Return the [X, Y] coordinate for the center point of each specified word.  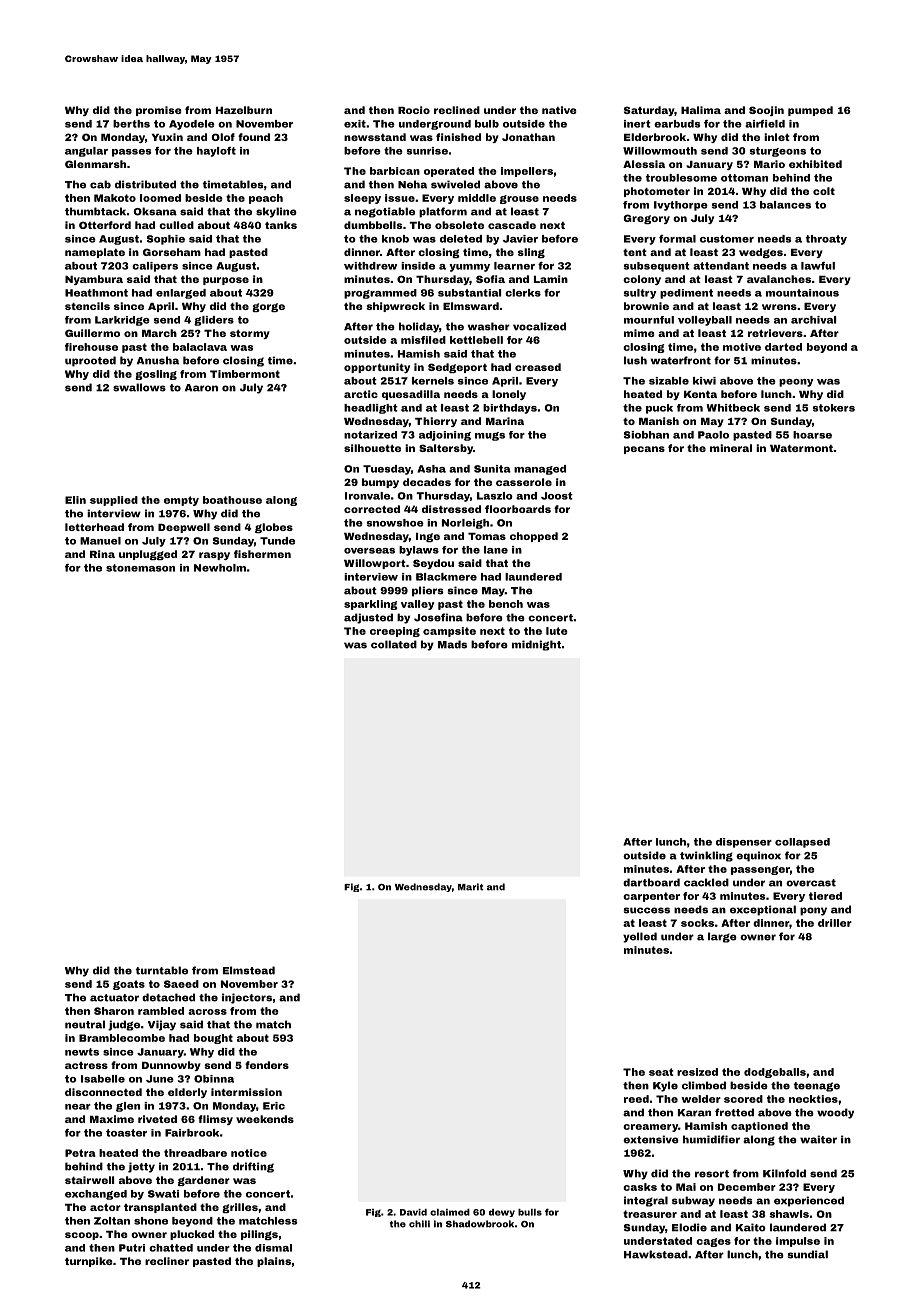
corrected [372, 509]
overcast [811, 883]
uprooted [90, 361]
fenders [267, 1065]
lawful [818, 266]
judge [124, 1025]
